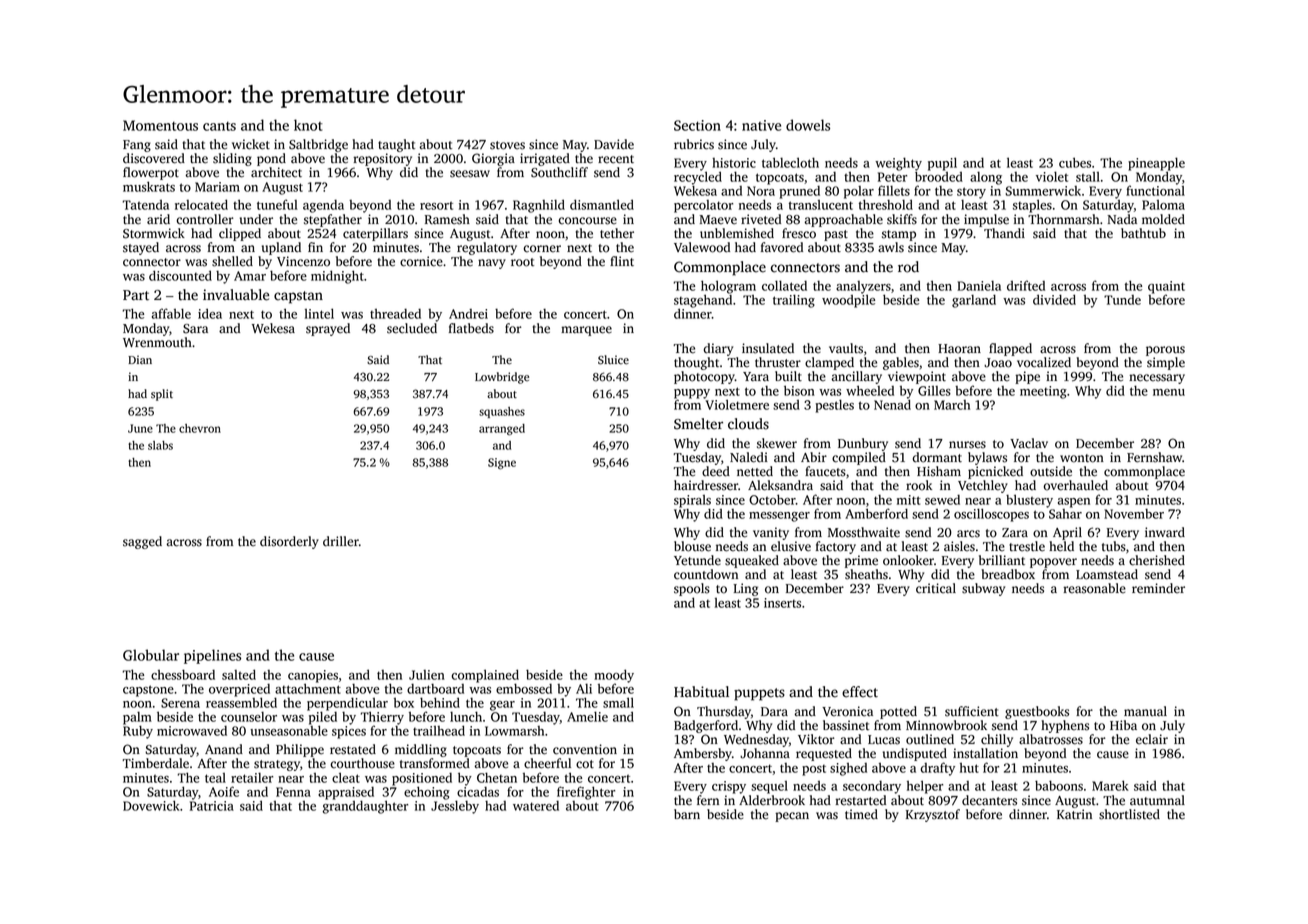  Describe the element at coordinates (891, 247) in the image. I see `awls` at that location.
